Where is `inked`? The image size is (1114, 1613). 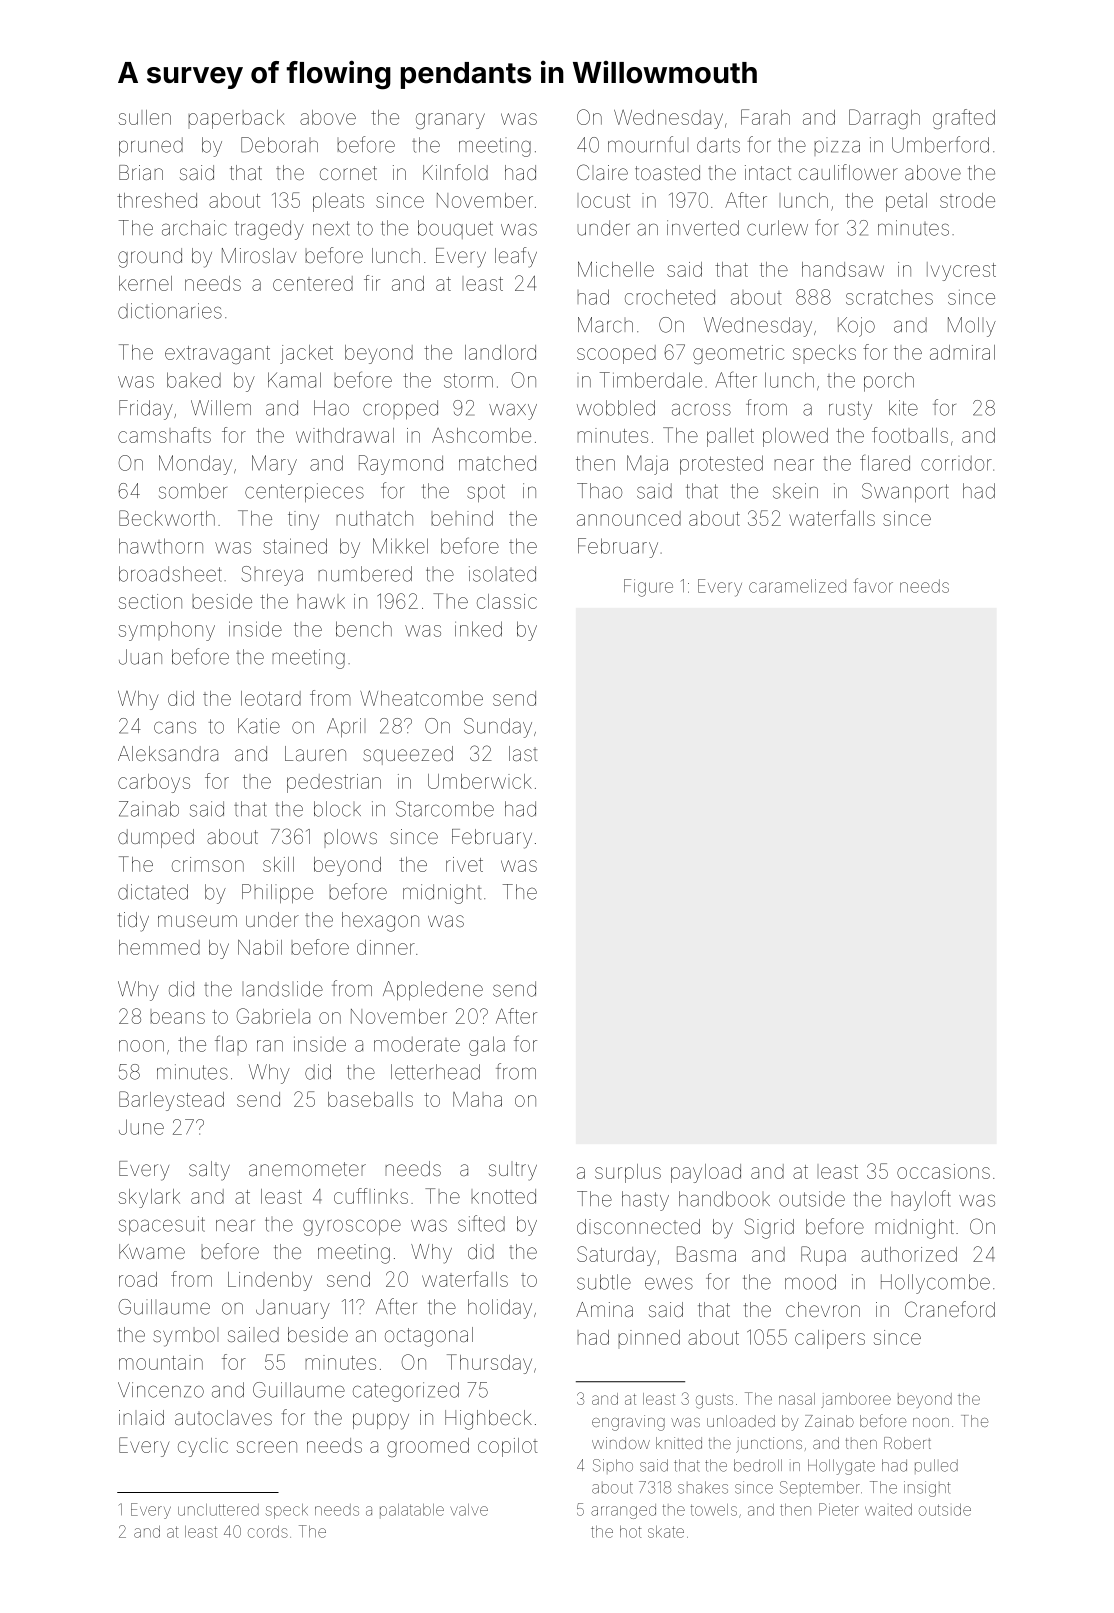
inked is located at coordinates (478, 629).
